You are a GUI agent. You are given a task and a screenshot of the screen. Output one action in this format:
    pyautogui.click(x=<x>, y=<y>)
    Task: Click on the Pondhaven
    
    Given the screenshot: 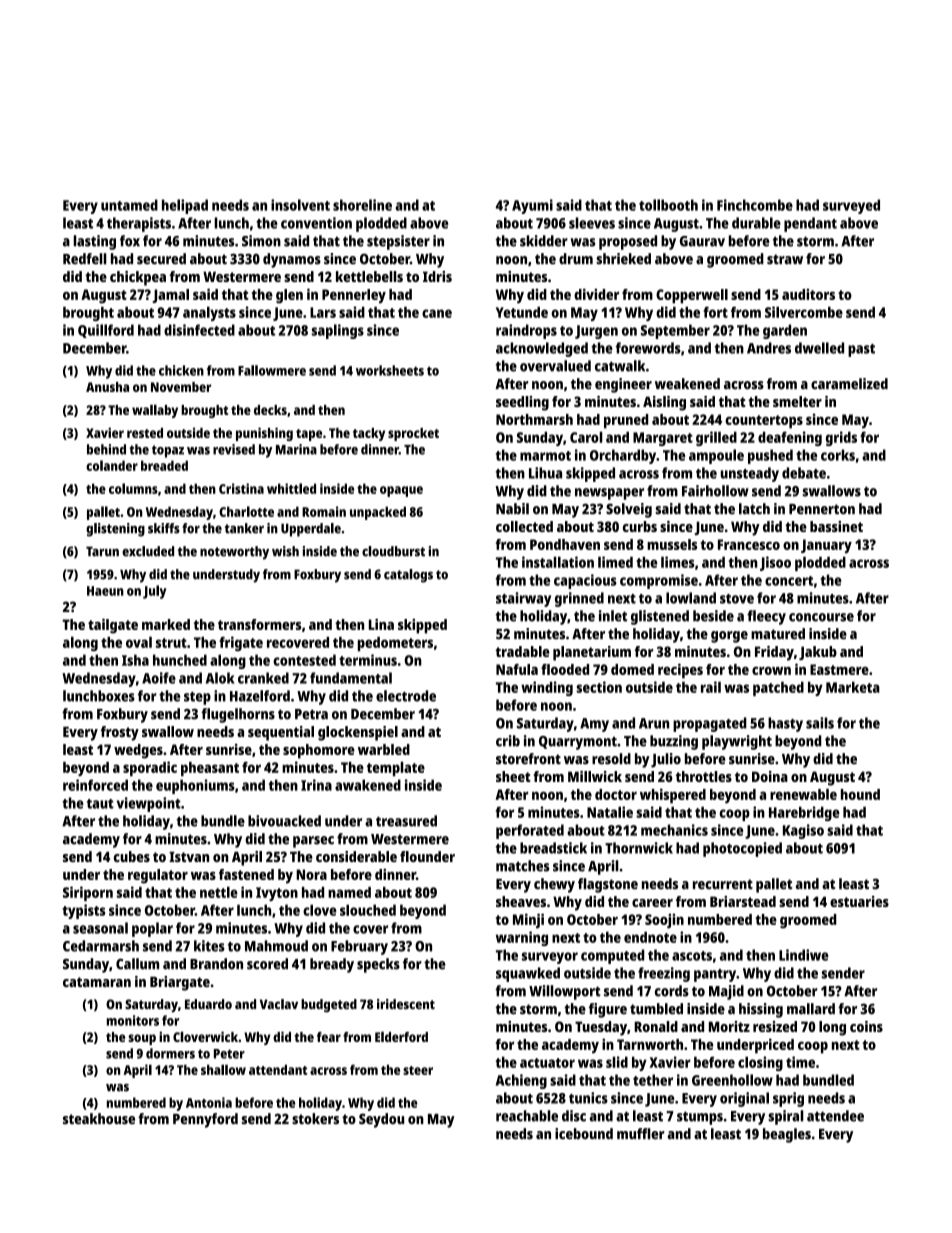 What is the action you would take?
    pyautogui.click(x=565, y=544)
